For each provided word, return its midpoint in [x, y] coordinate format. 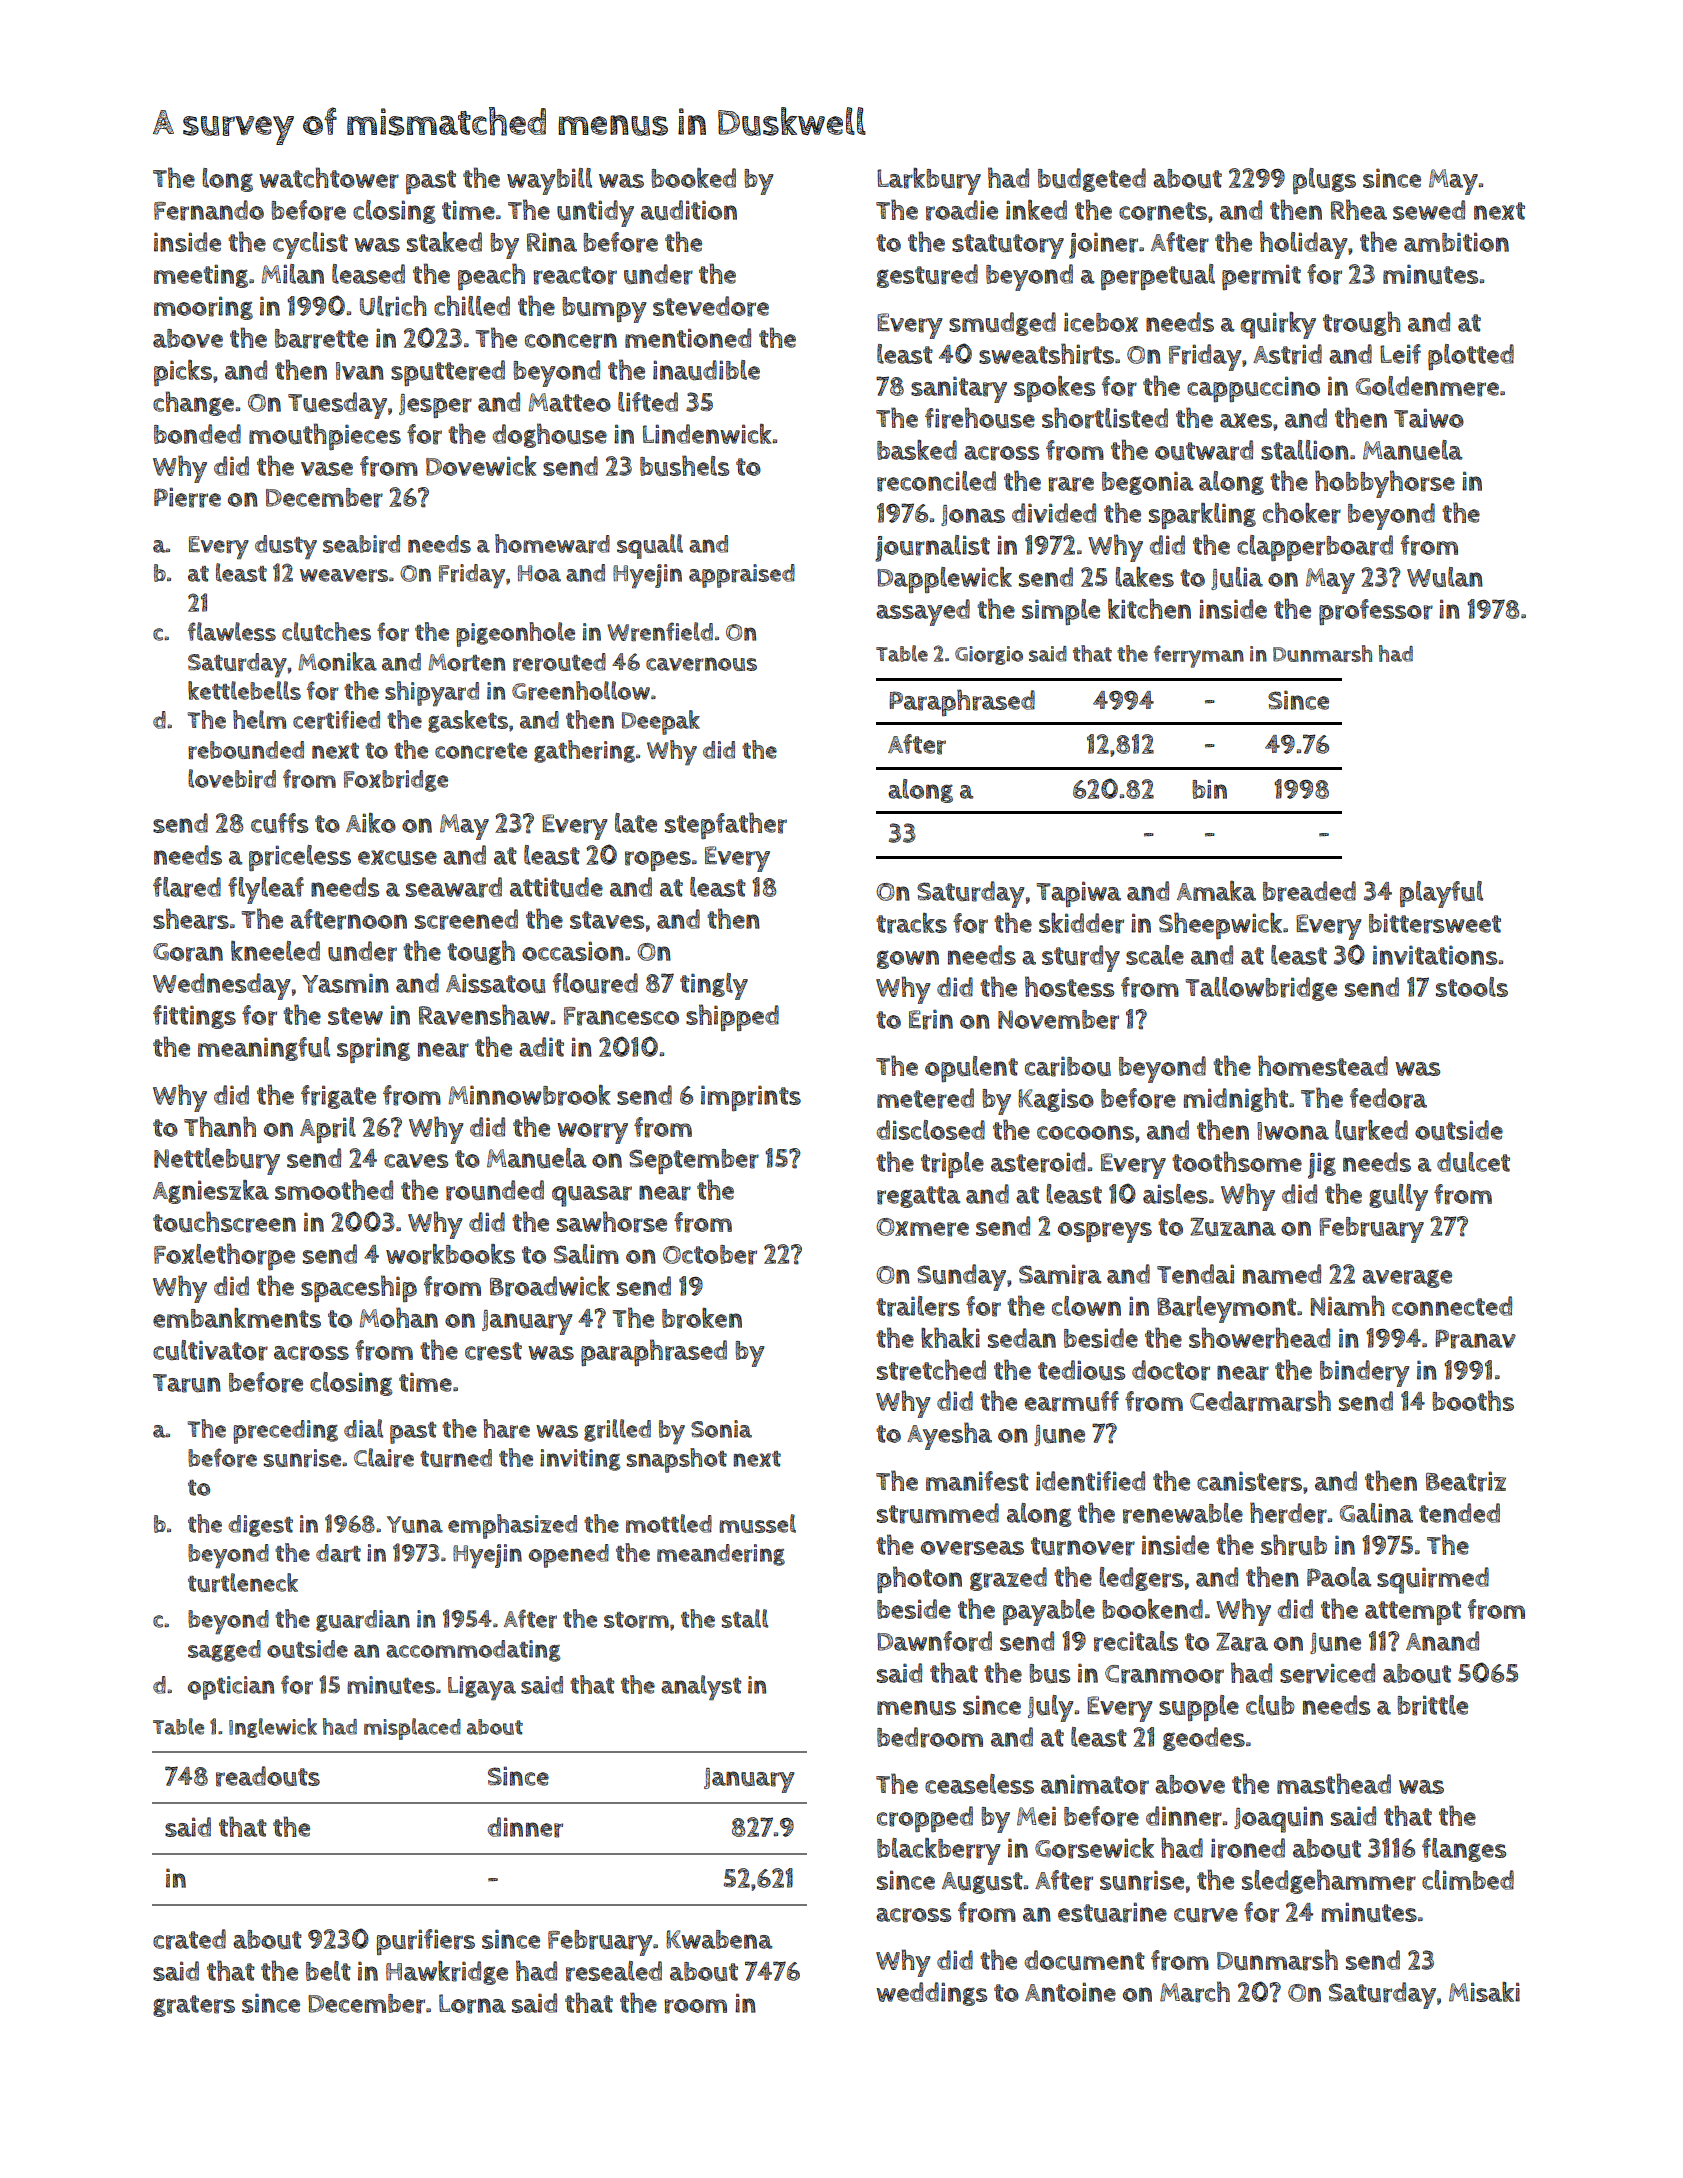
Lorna [472, 2004]
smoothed [334, 1189]
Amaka [1216, 891]
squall [650, 546]
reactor [575, 275]
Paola [1339, 1577]
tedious [1081, 1370]
